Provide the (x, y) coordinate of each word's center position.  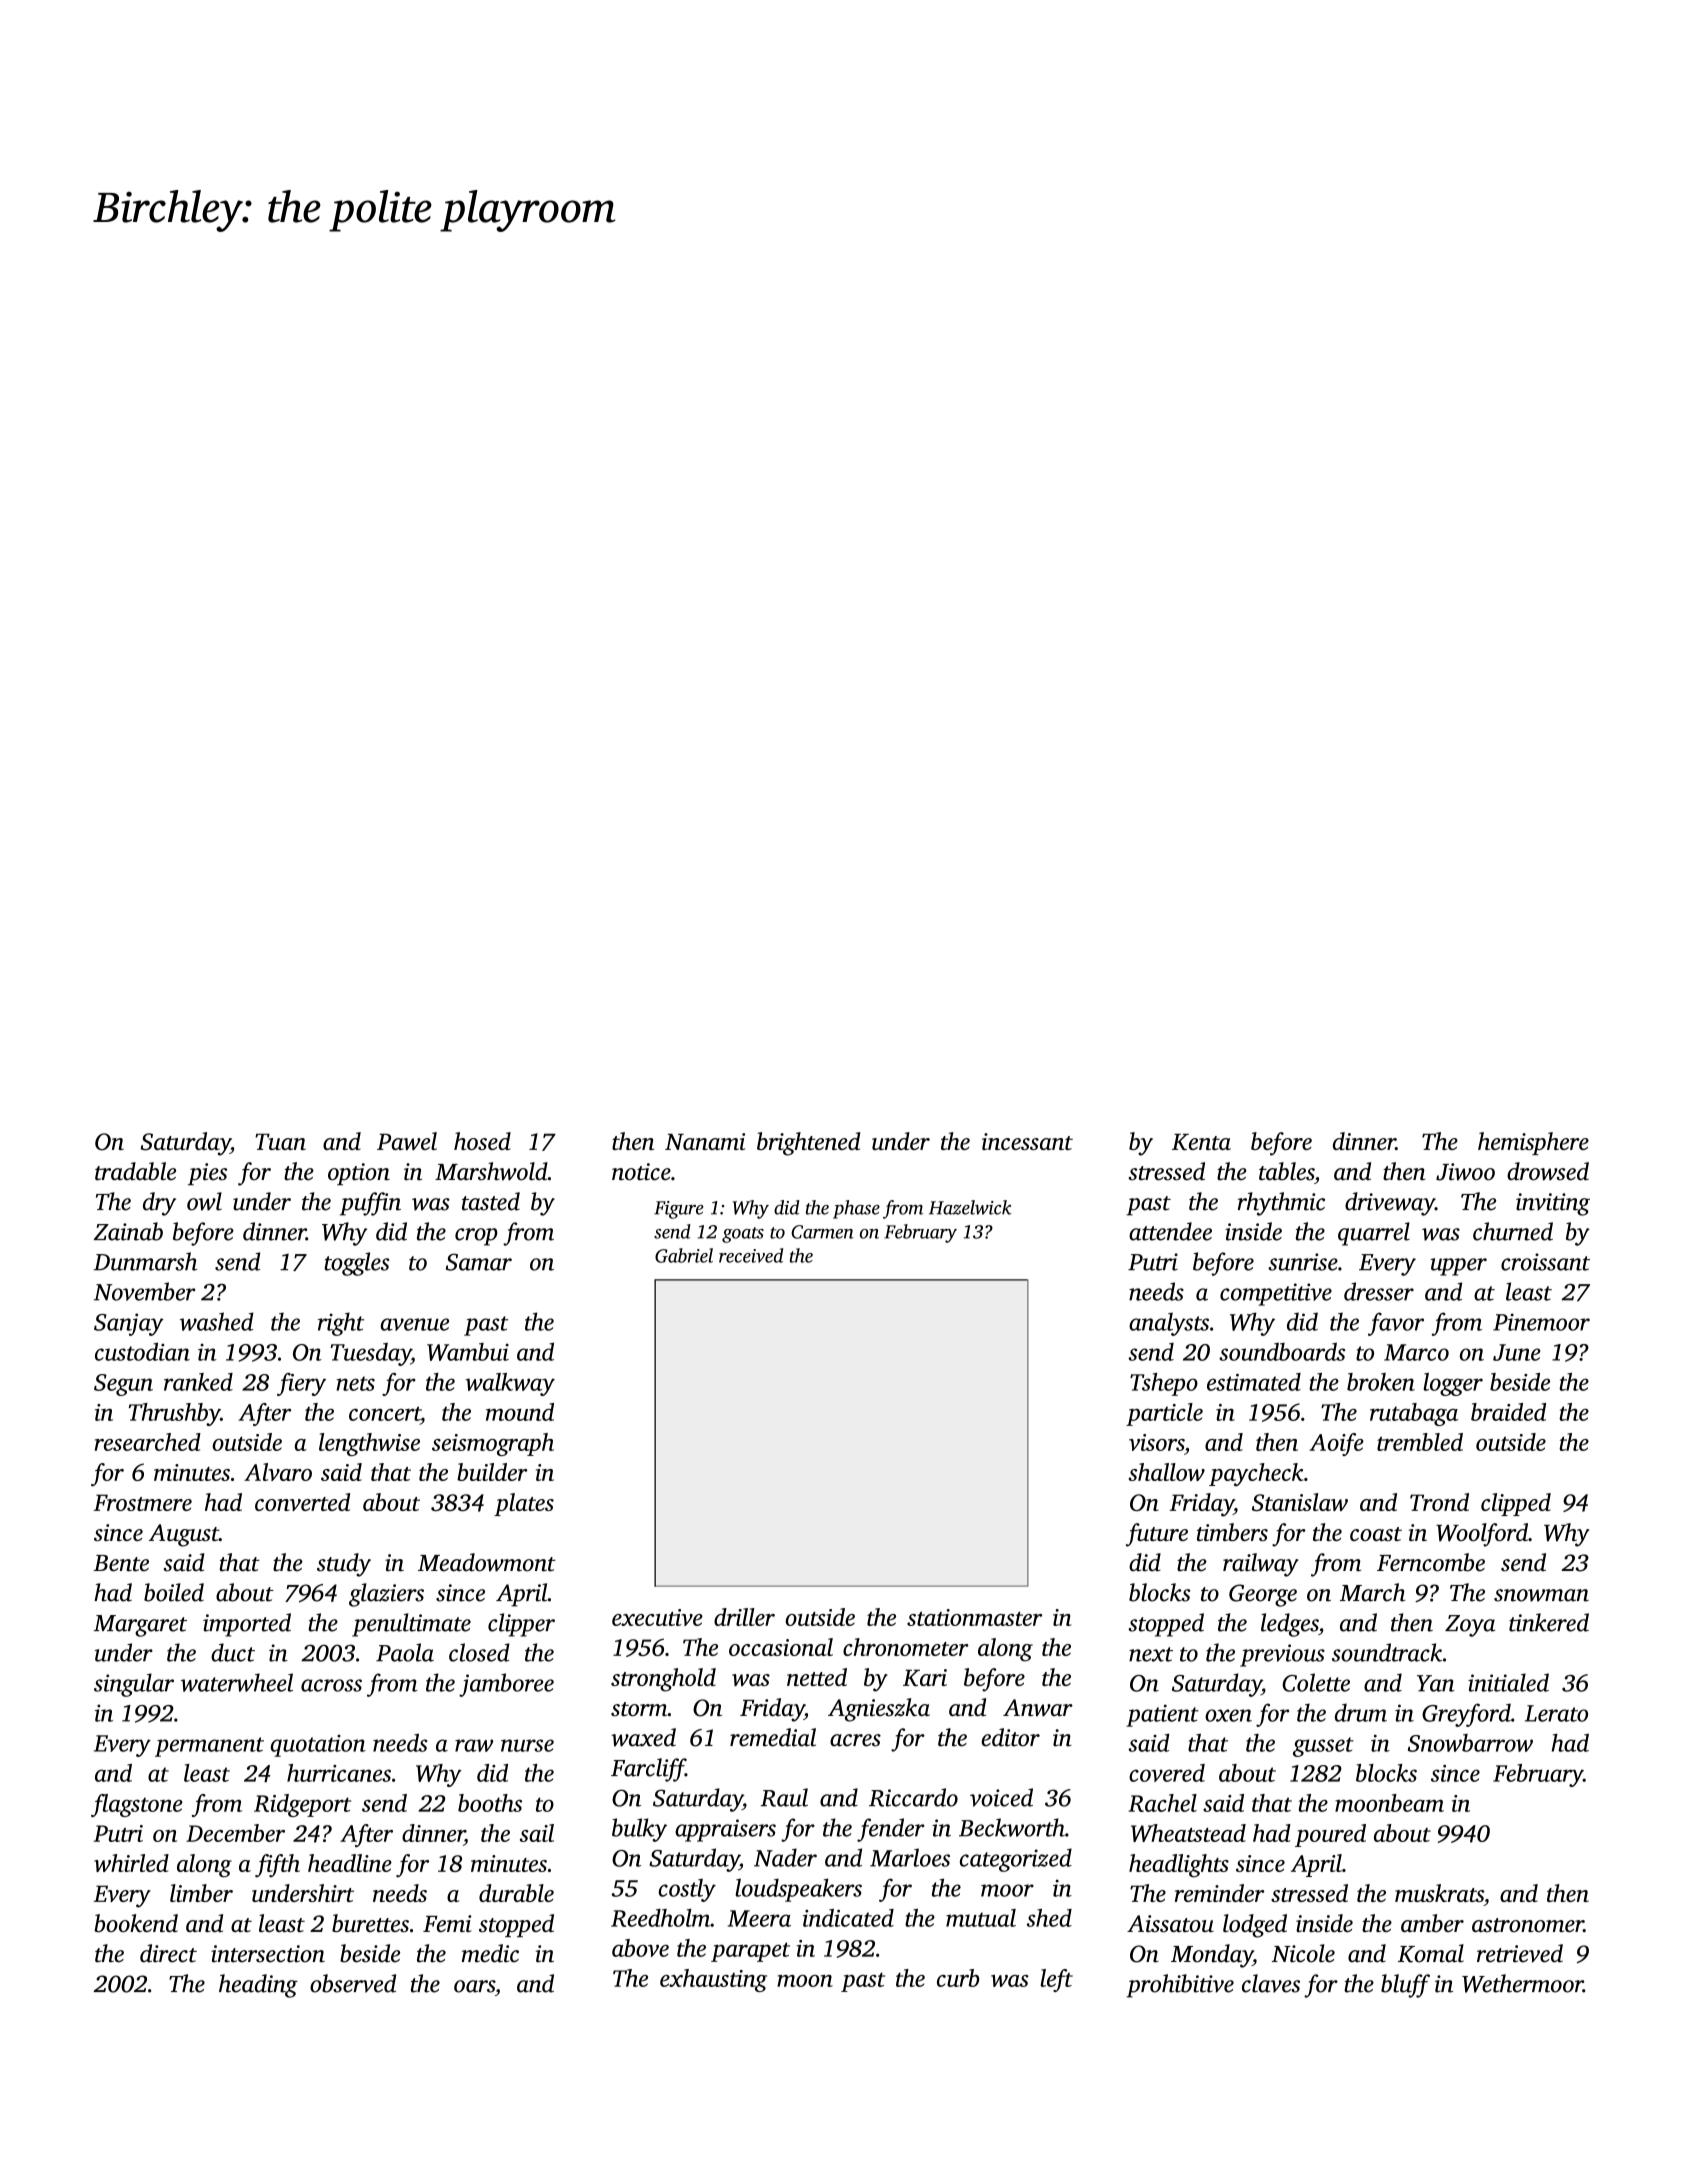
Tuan (280, 1142)
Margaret (140, 1626)
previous (1282, 1655)
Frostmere (143, 1502)
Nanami (705, 1141)
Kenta (1201, 1142)
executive (657, 1617)
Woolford (1482, 1535)
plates (524, 1504)
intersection (268, 1954)
